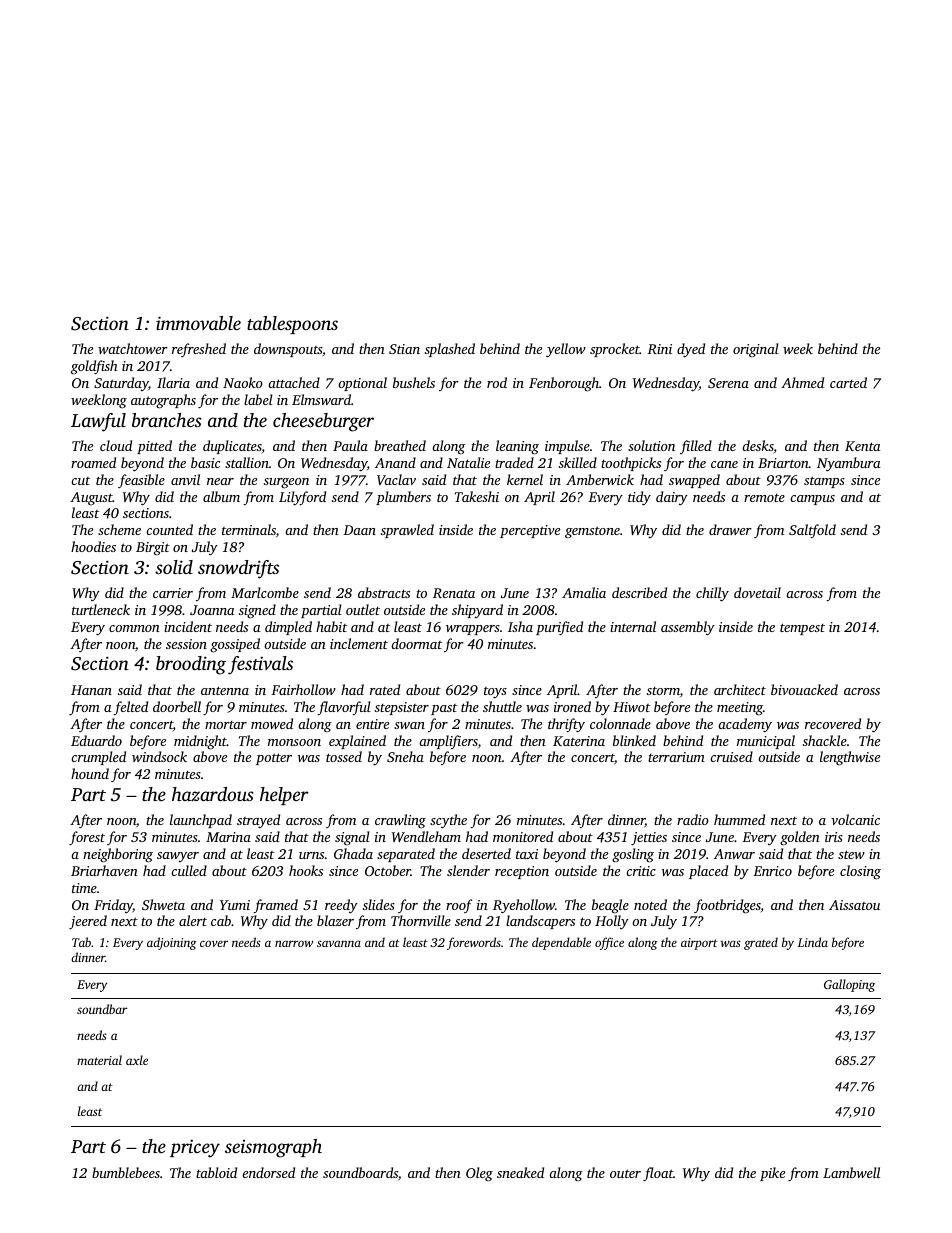 The height and width of the document is (1233, 952). What do you see at coordinates (495, 692) in the document?
I see `toys` at bounding box center [495, 692].
